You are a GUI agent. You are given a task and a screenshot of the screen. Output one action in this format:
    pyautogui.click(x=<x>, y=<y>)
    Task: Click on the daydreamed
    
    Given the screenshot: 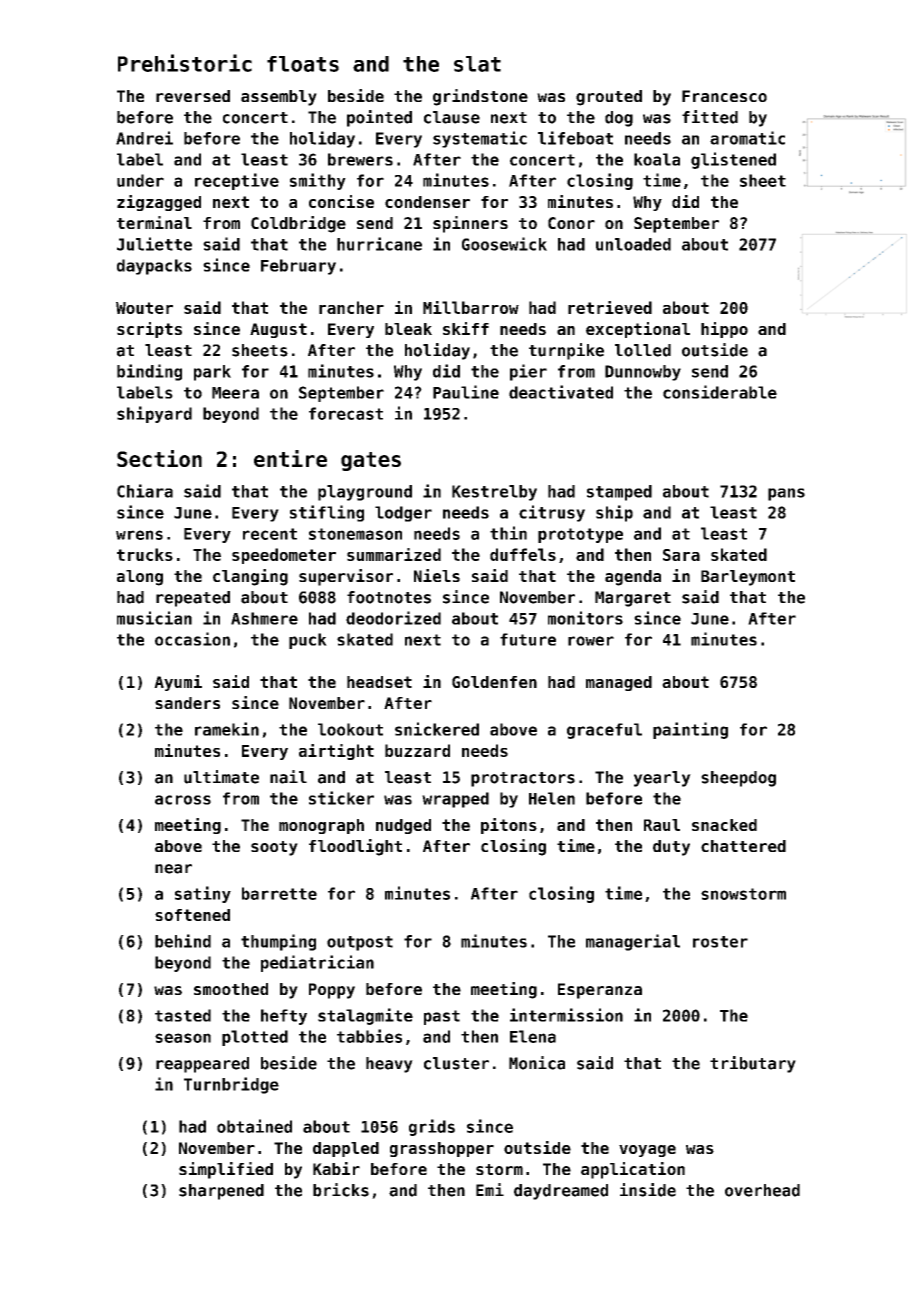 What is the action you would take?
    pyautogui.click(x=561, y=1192)
